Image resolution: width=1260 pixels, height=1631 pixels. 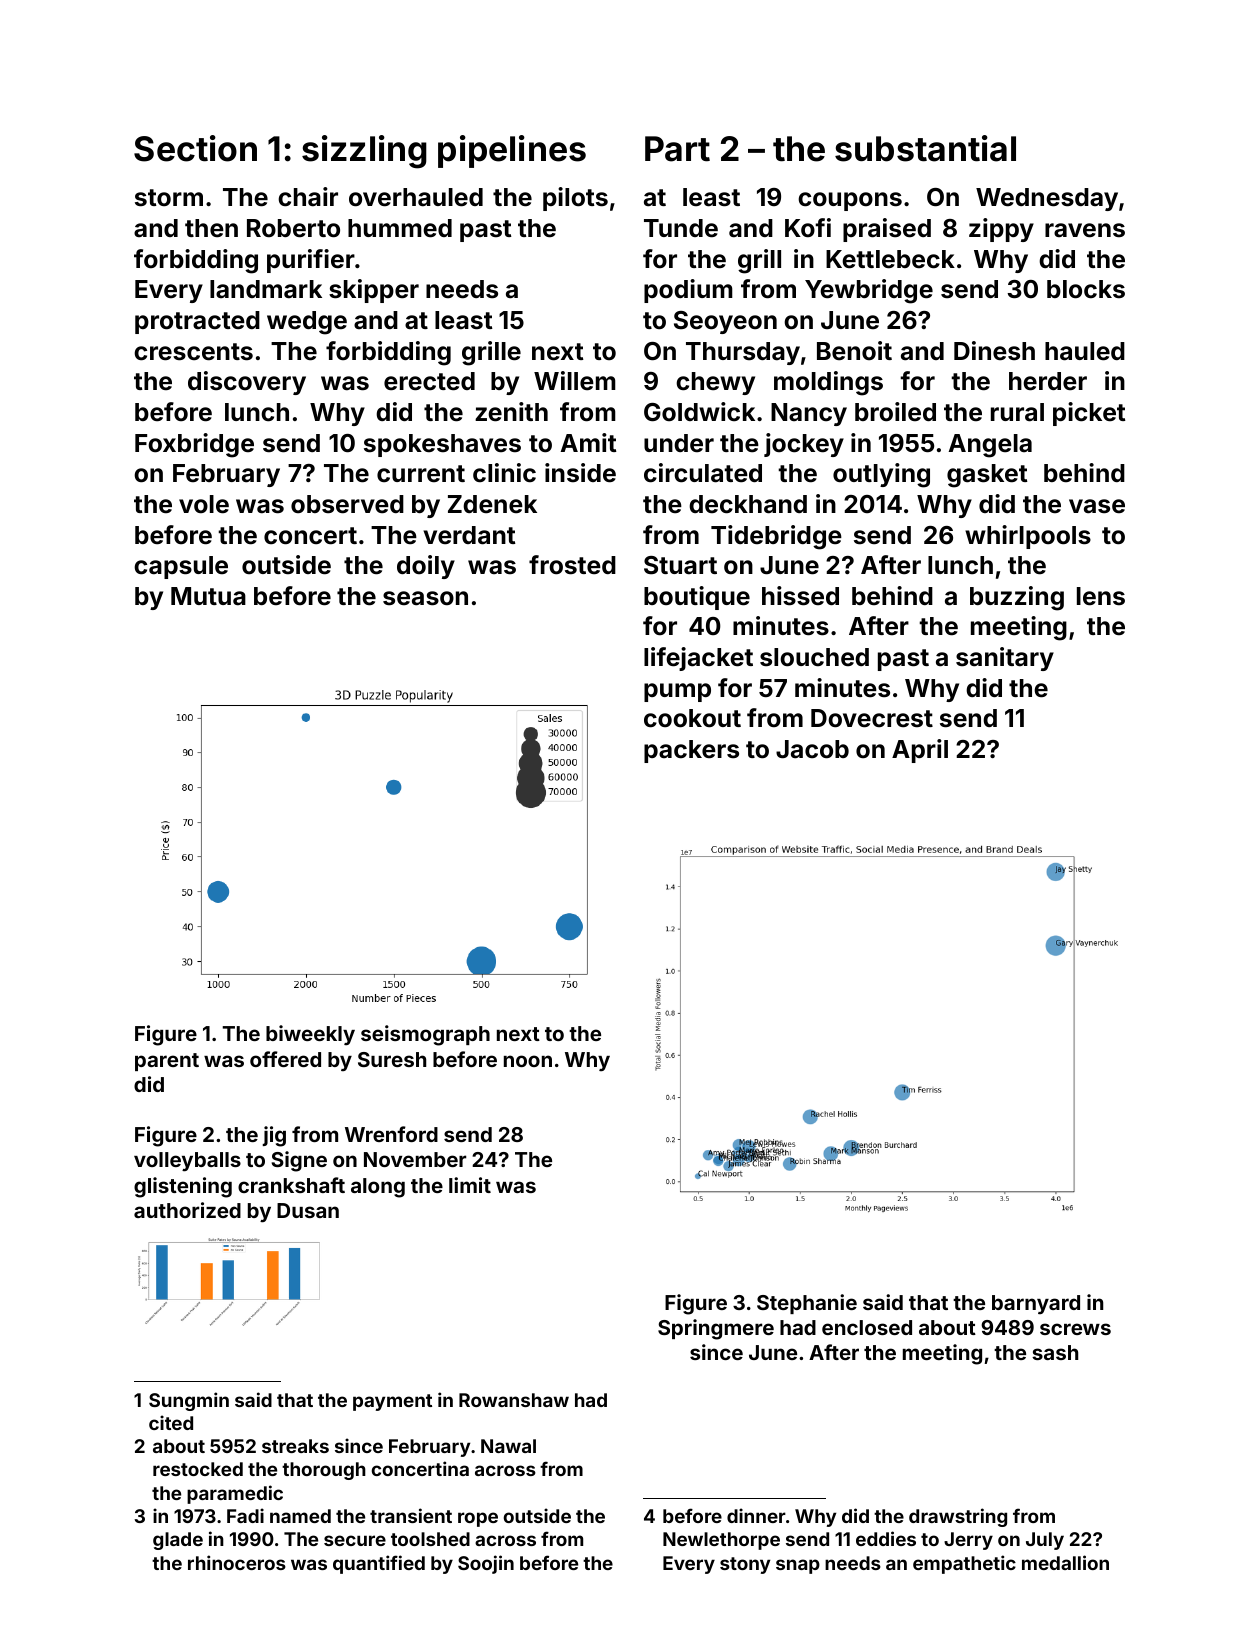 I want to click on limit, so click(x=470, y=1185).
